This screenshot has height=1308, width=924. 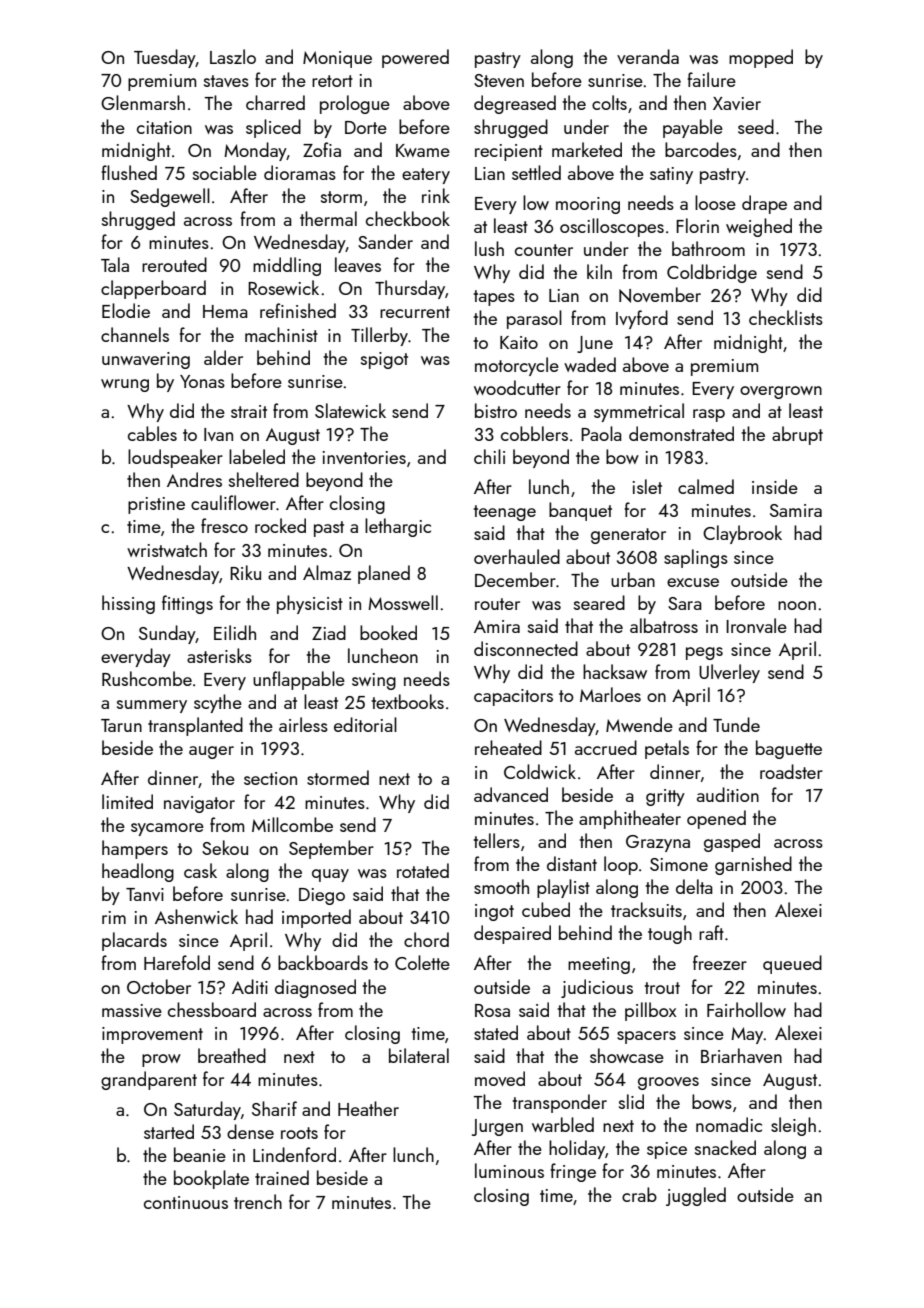 I want to click on drape, so click(x=764, y=204).
